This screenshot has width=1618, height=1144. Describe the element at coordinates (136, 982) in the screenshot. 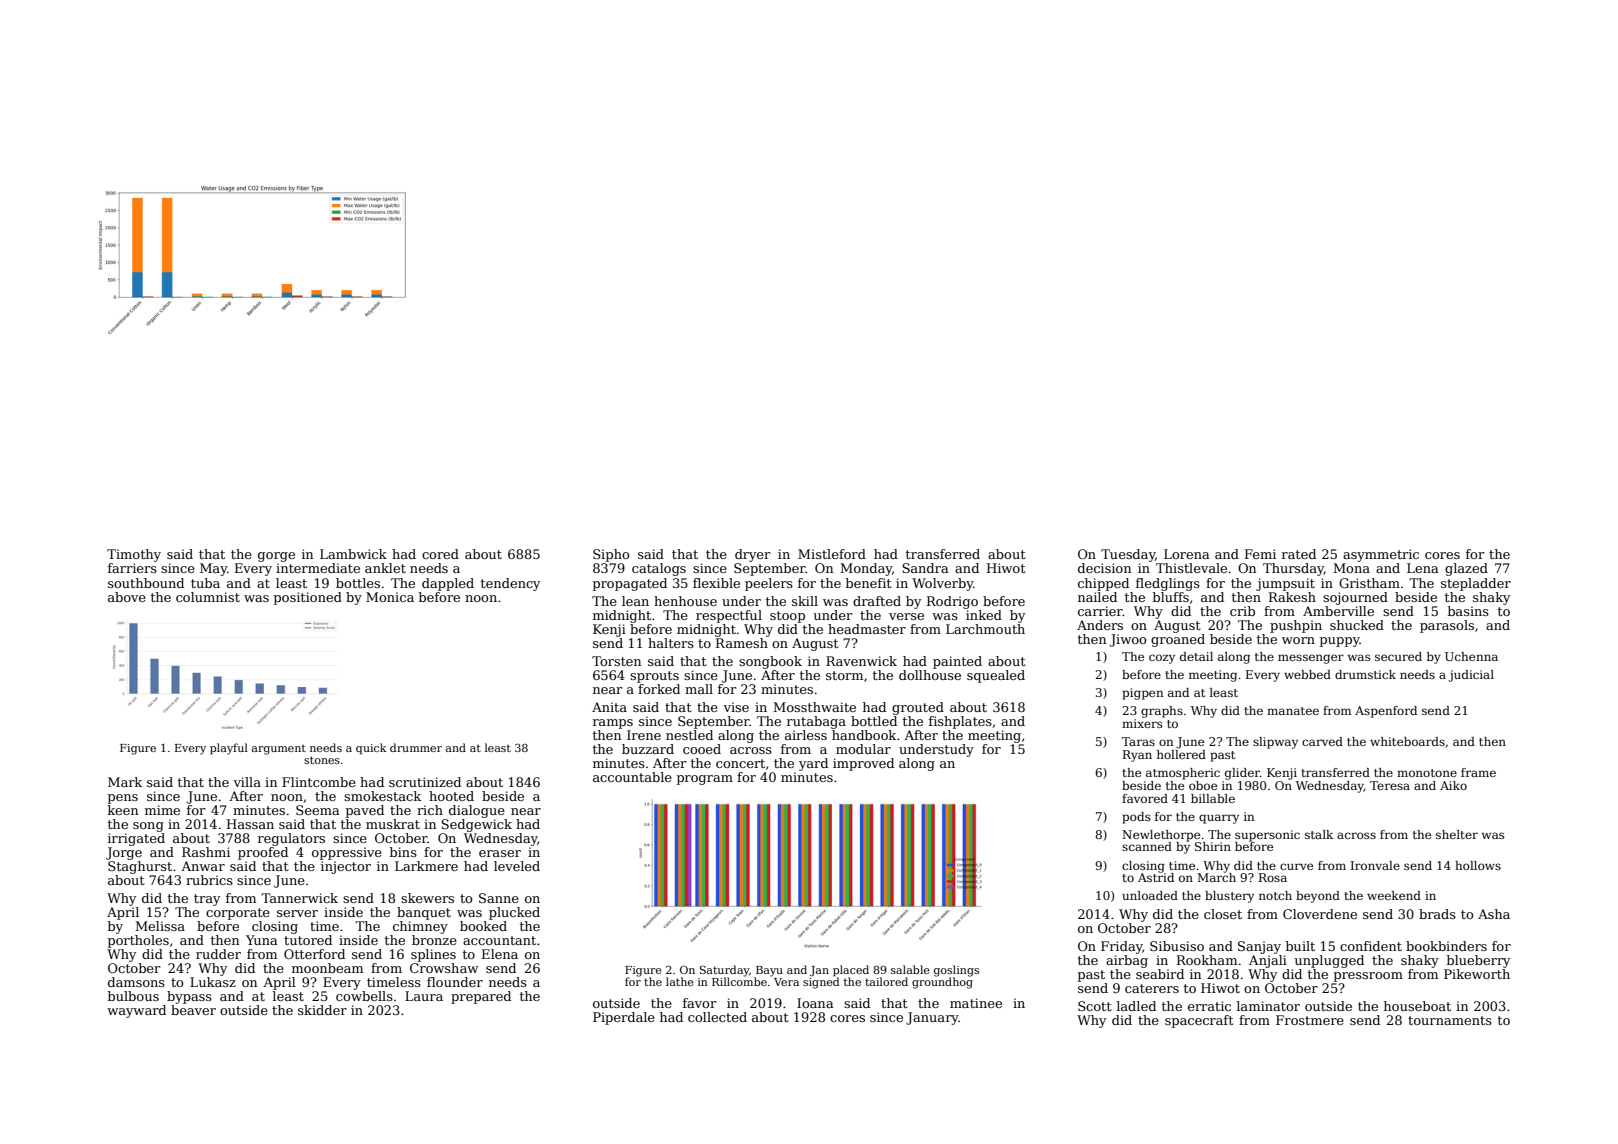

I see `damsons` at that location.
